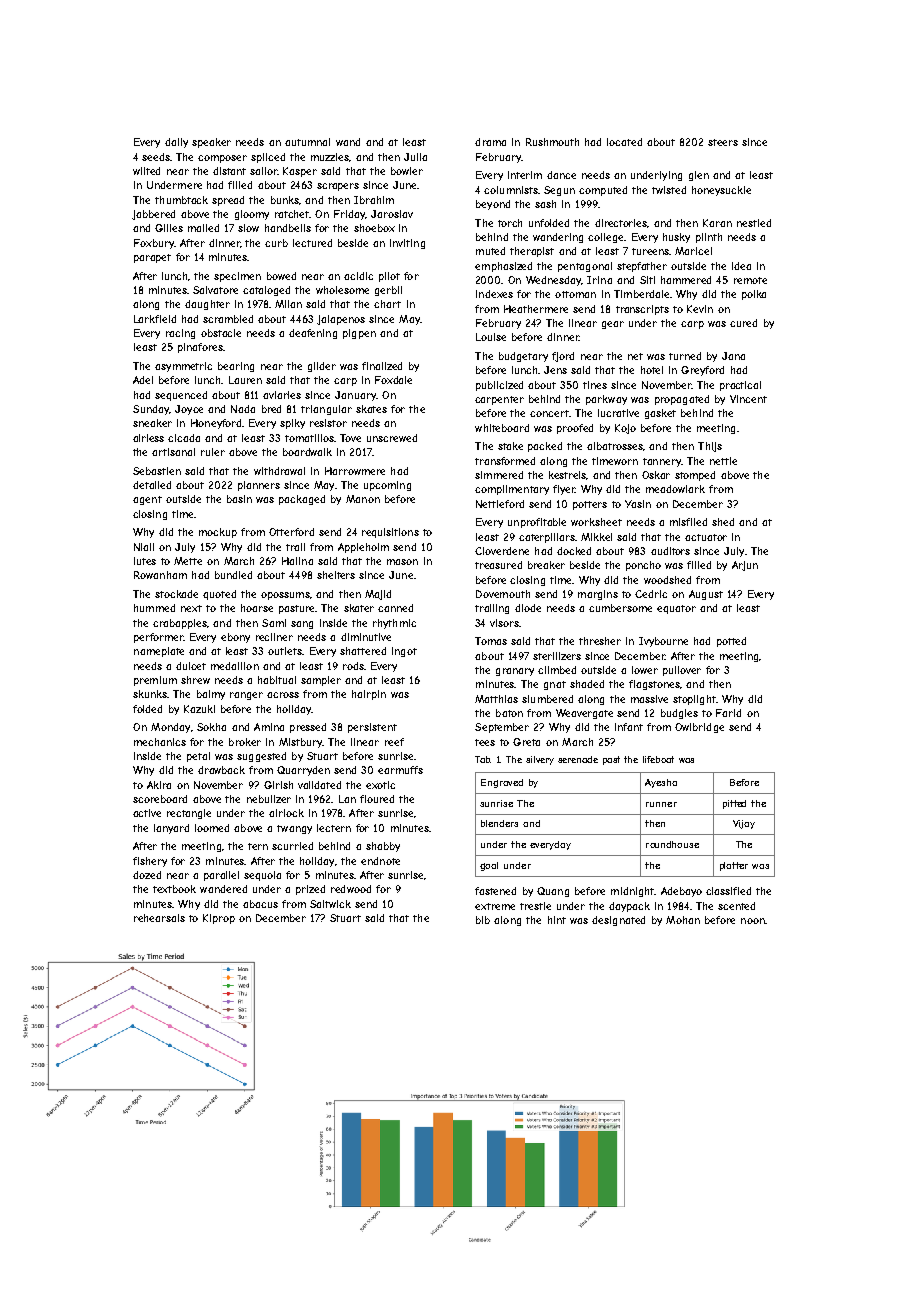 The image size is (908, 1316). Describe the element at coordinates (624, 142) in the screenshot. I see `located` at that location.
